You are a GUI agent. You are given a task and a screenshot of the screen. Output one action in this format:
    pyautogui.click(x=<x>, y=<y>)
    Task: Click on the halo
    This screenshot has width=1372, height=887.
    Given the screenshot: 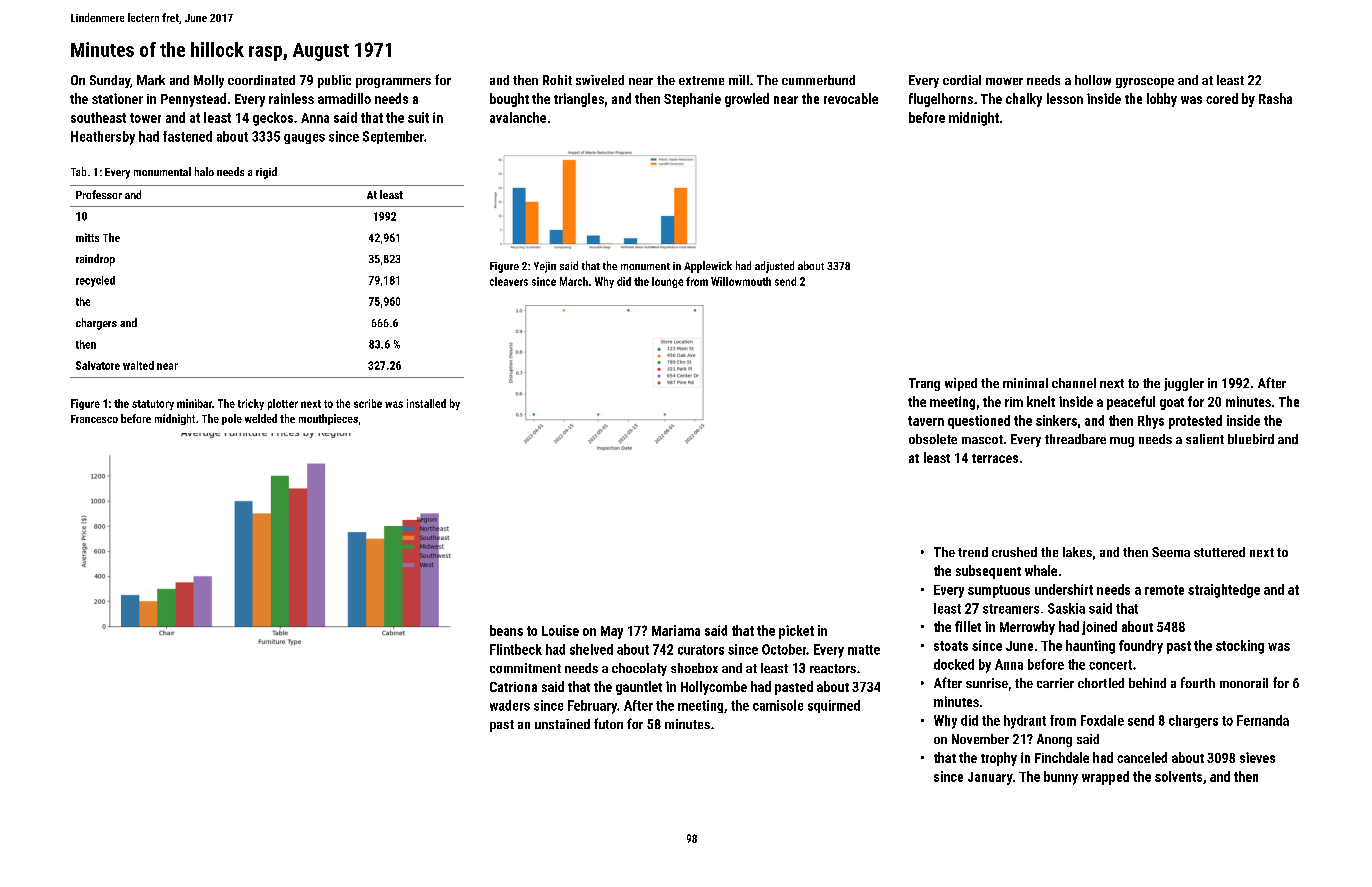 What is the action you would take?
    pyautogui.click(x=204, y=171)
